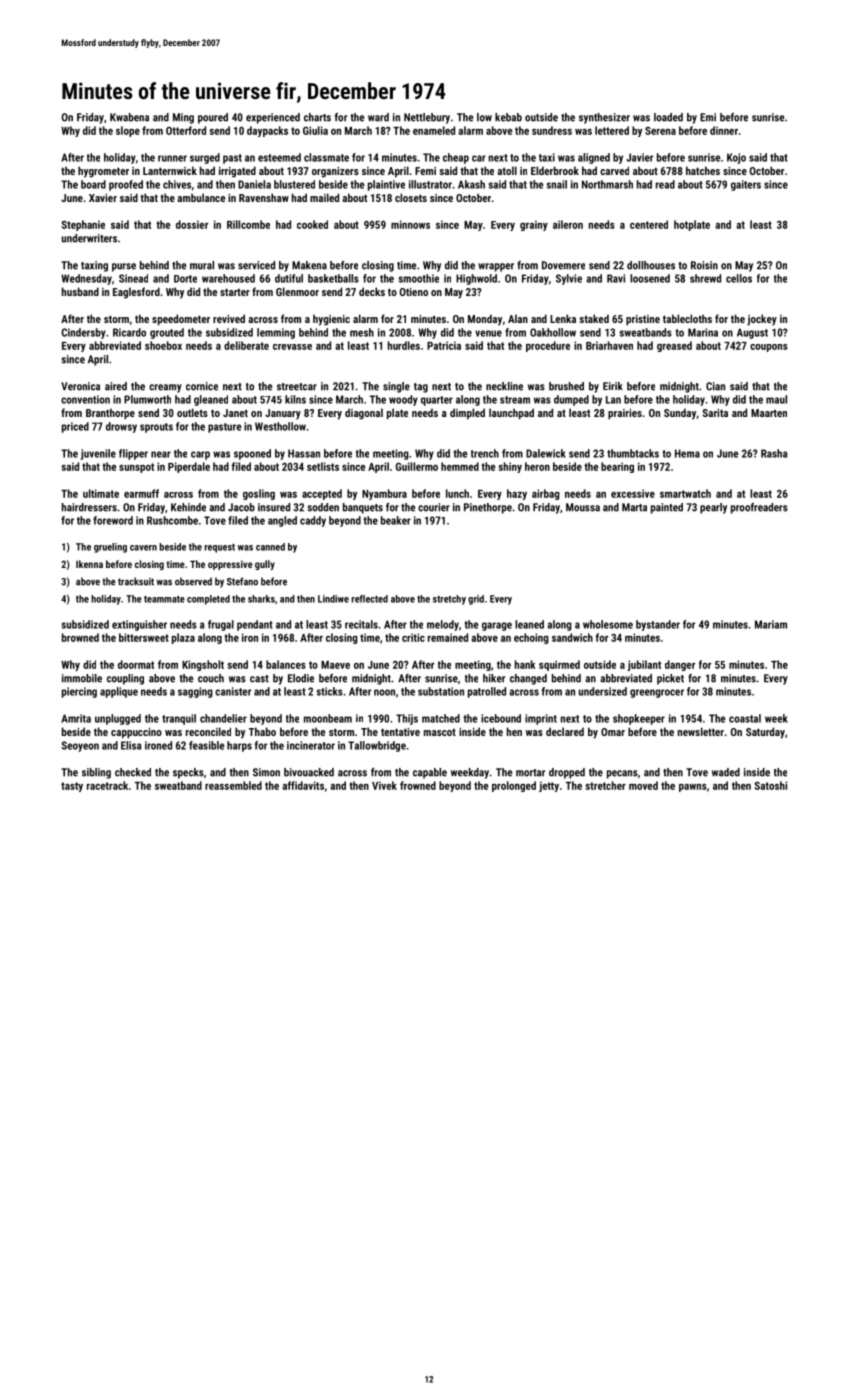 This screenshot has width=849, height=1400. What do you see at coordinates (471, 184) in the screenshot?
I see `Akash` at bounding box center [471, 184].
